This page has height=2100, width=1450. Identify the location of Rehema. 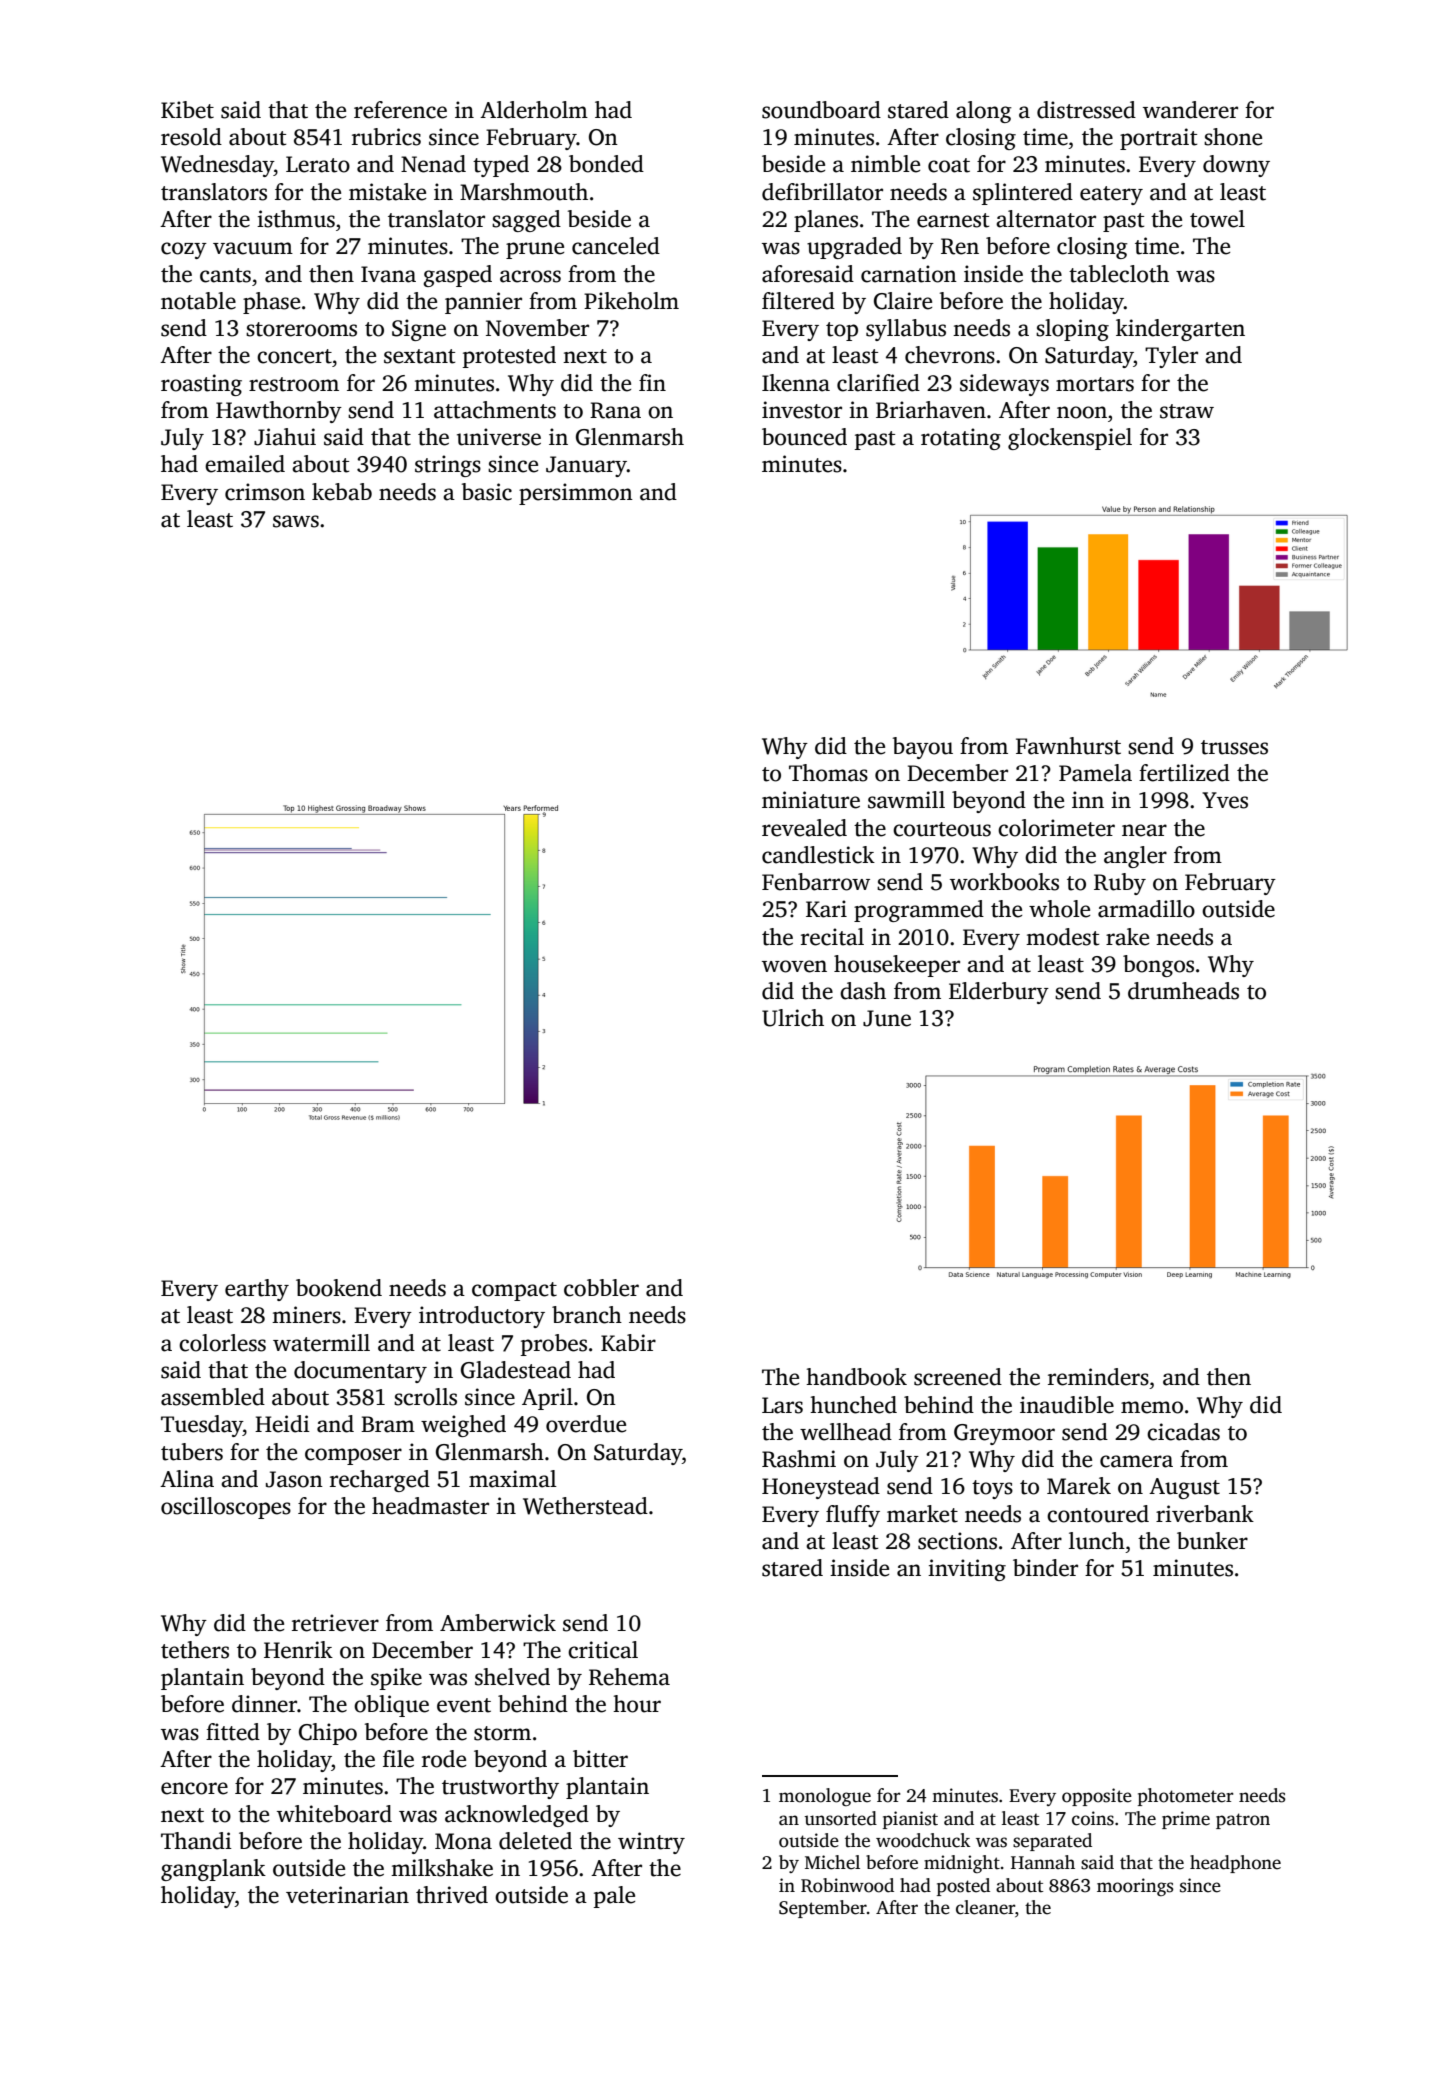
(629, 1677).
